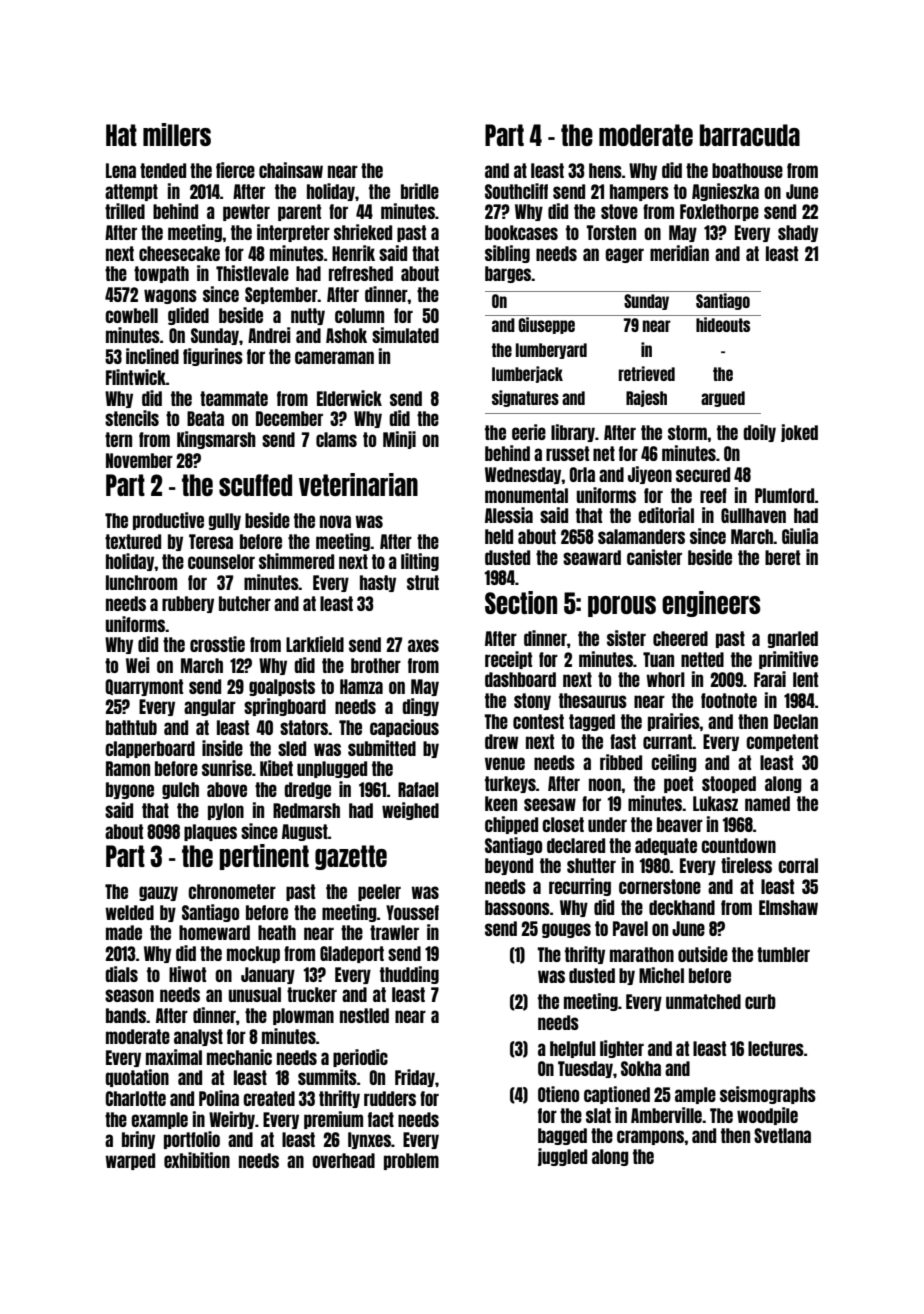 Image resolution: width=924 pixels, height=1314 pixels. I want to click on November, so click(139, 460).
